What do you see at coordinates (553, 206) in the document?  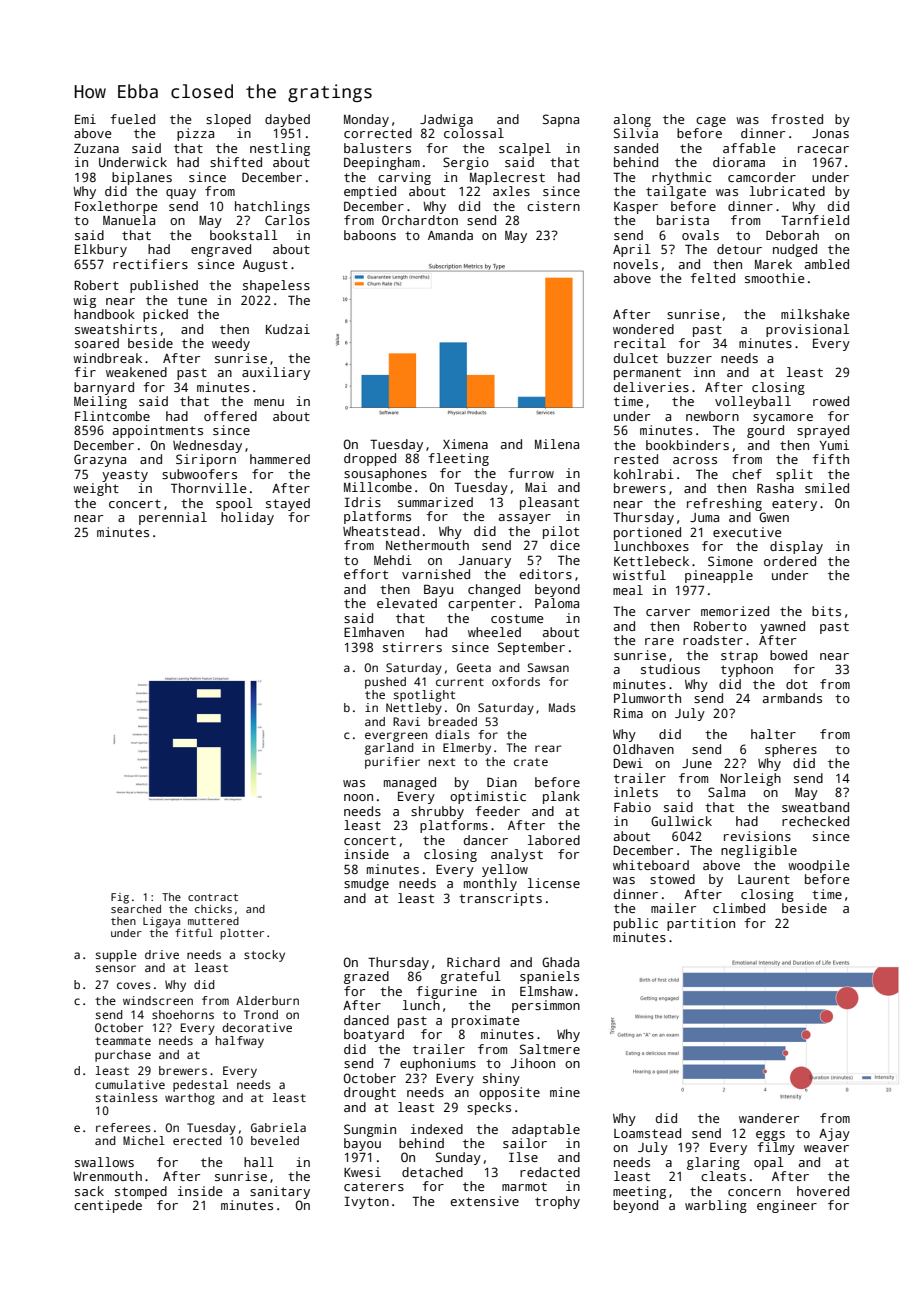 I see `cistern` at bounding box center [553, 206].
